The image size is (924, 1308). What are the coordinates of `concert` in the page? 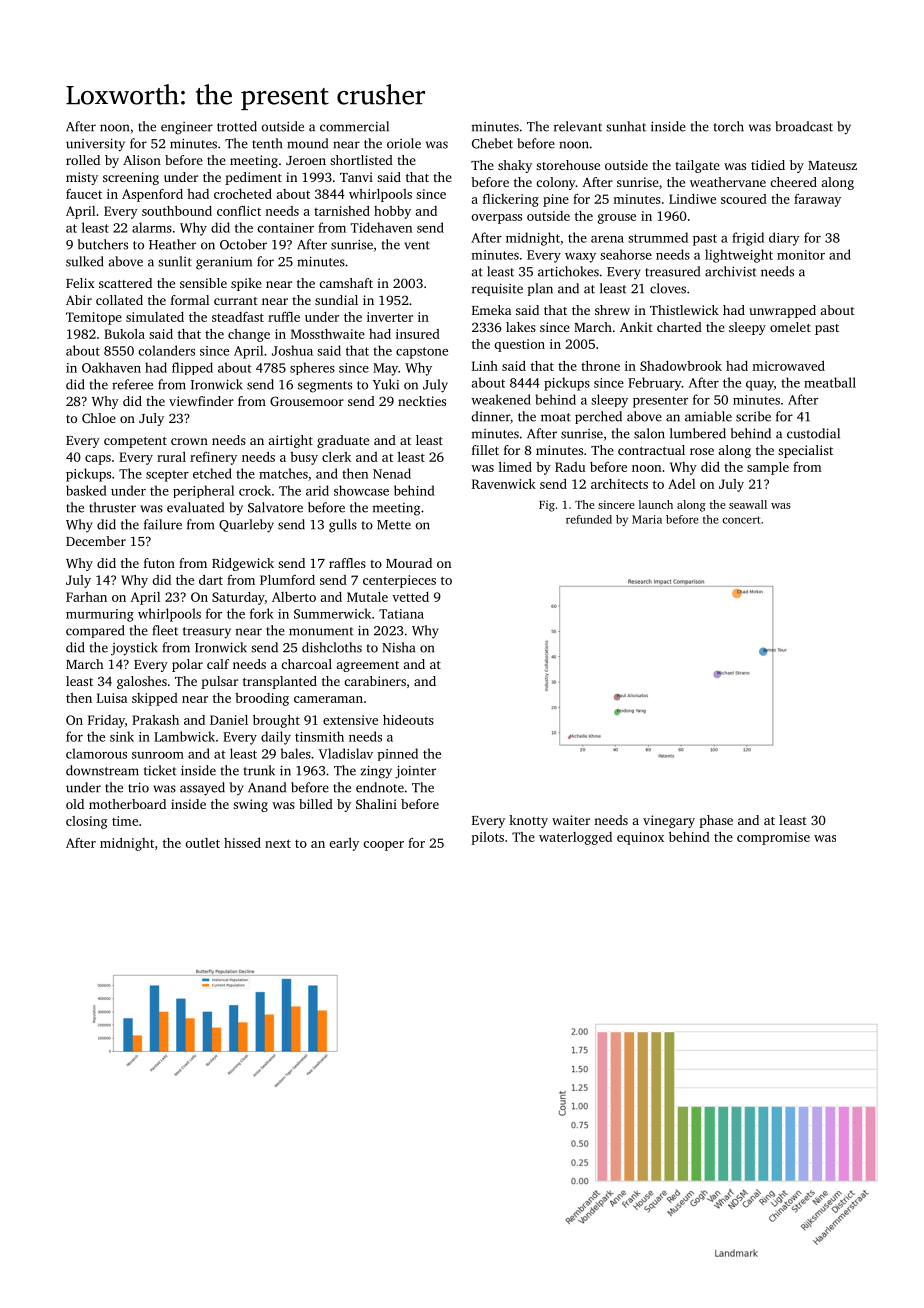 It's located at (741, 520).
